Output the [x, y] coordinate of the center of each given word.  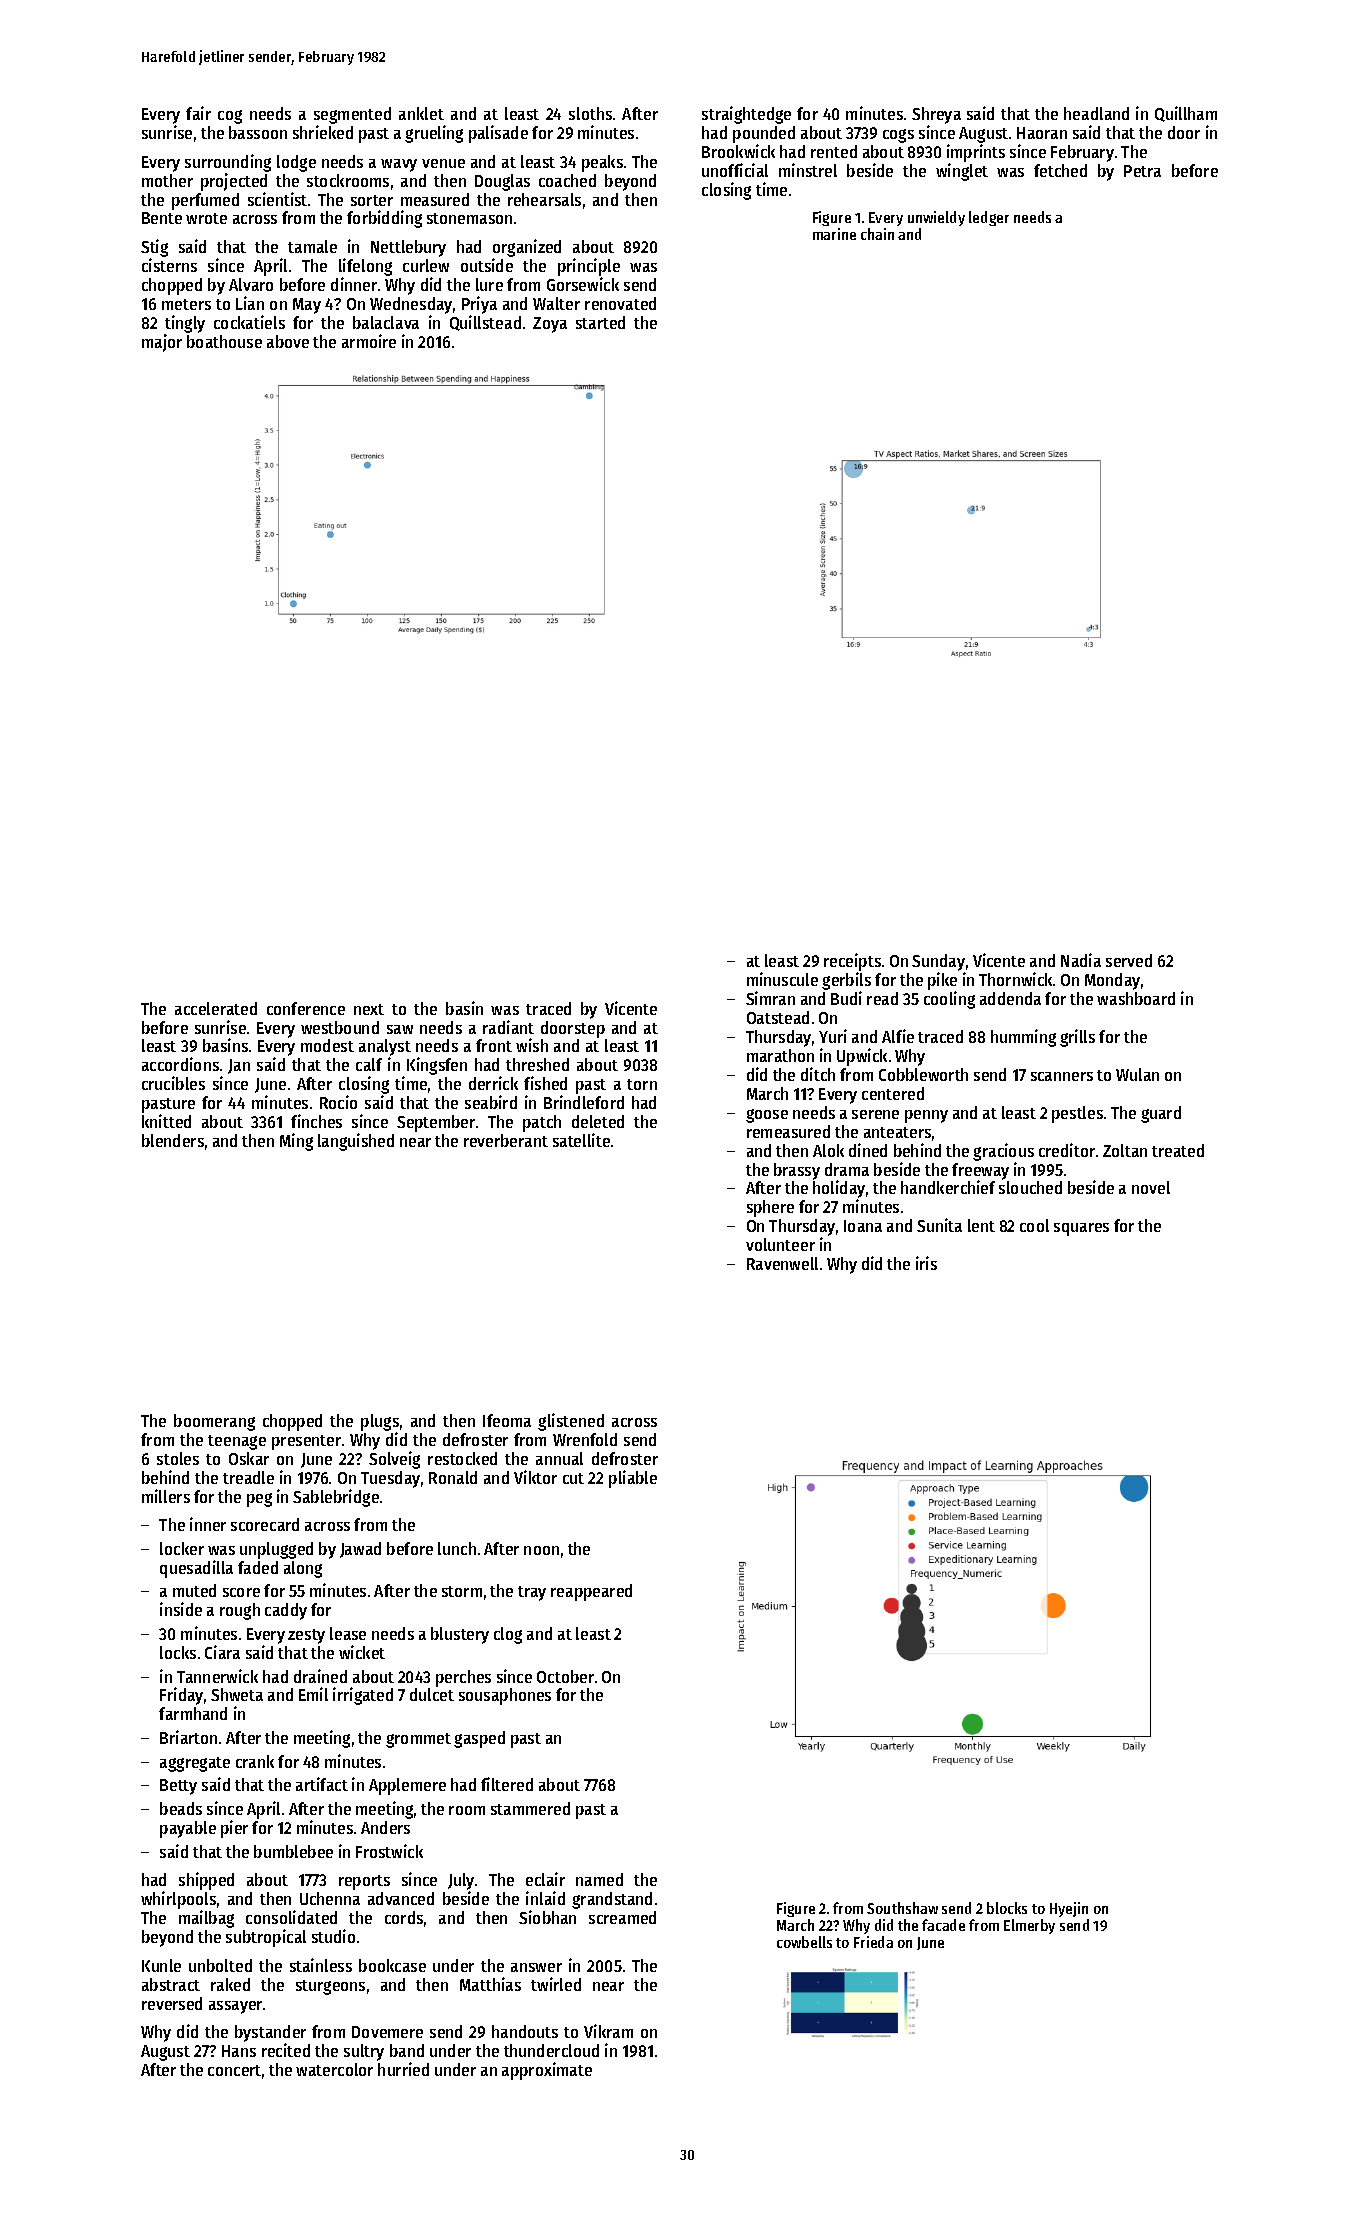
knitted [166, 1121]
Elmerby [1029, 1926]
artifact [322, 1784]
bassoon [258, 132]
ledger [989, 218]
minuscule [782, 979]
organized [527, 248]
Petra [1142, 171]
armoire [369, 341]
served [1129, 960]
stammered [530, 1808]
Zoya [550, 325]
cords [404, 1917]
